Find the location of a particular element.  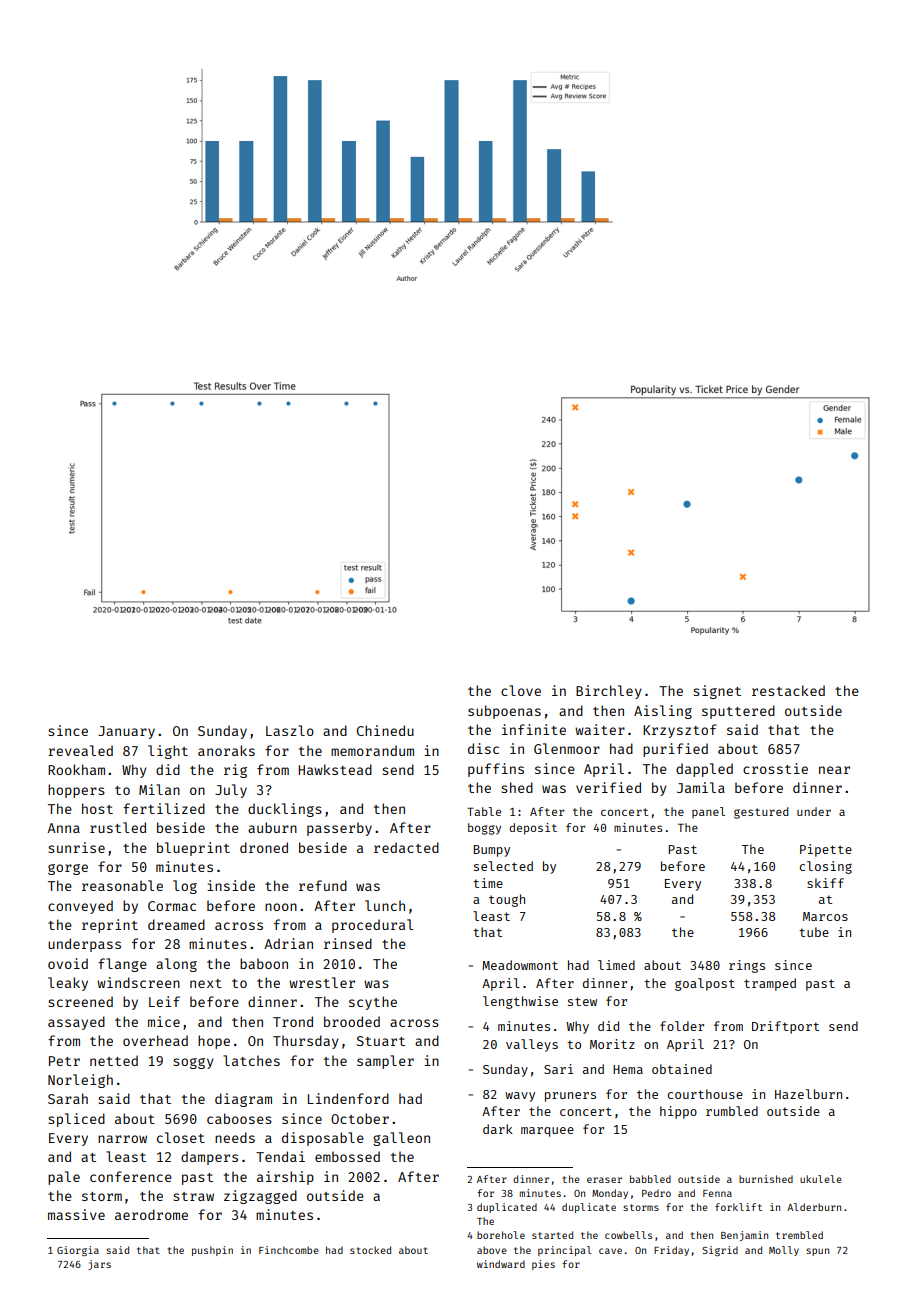

sampler is located at coordinates (385, 1062).
